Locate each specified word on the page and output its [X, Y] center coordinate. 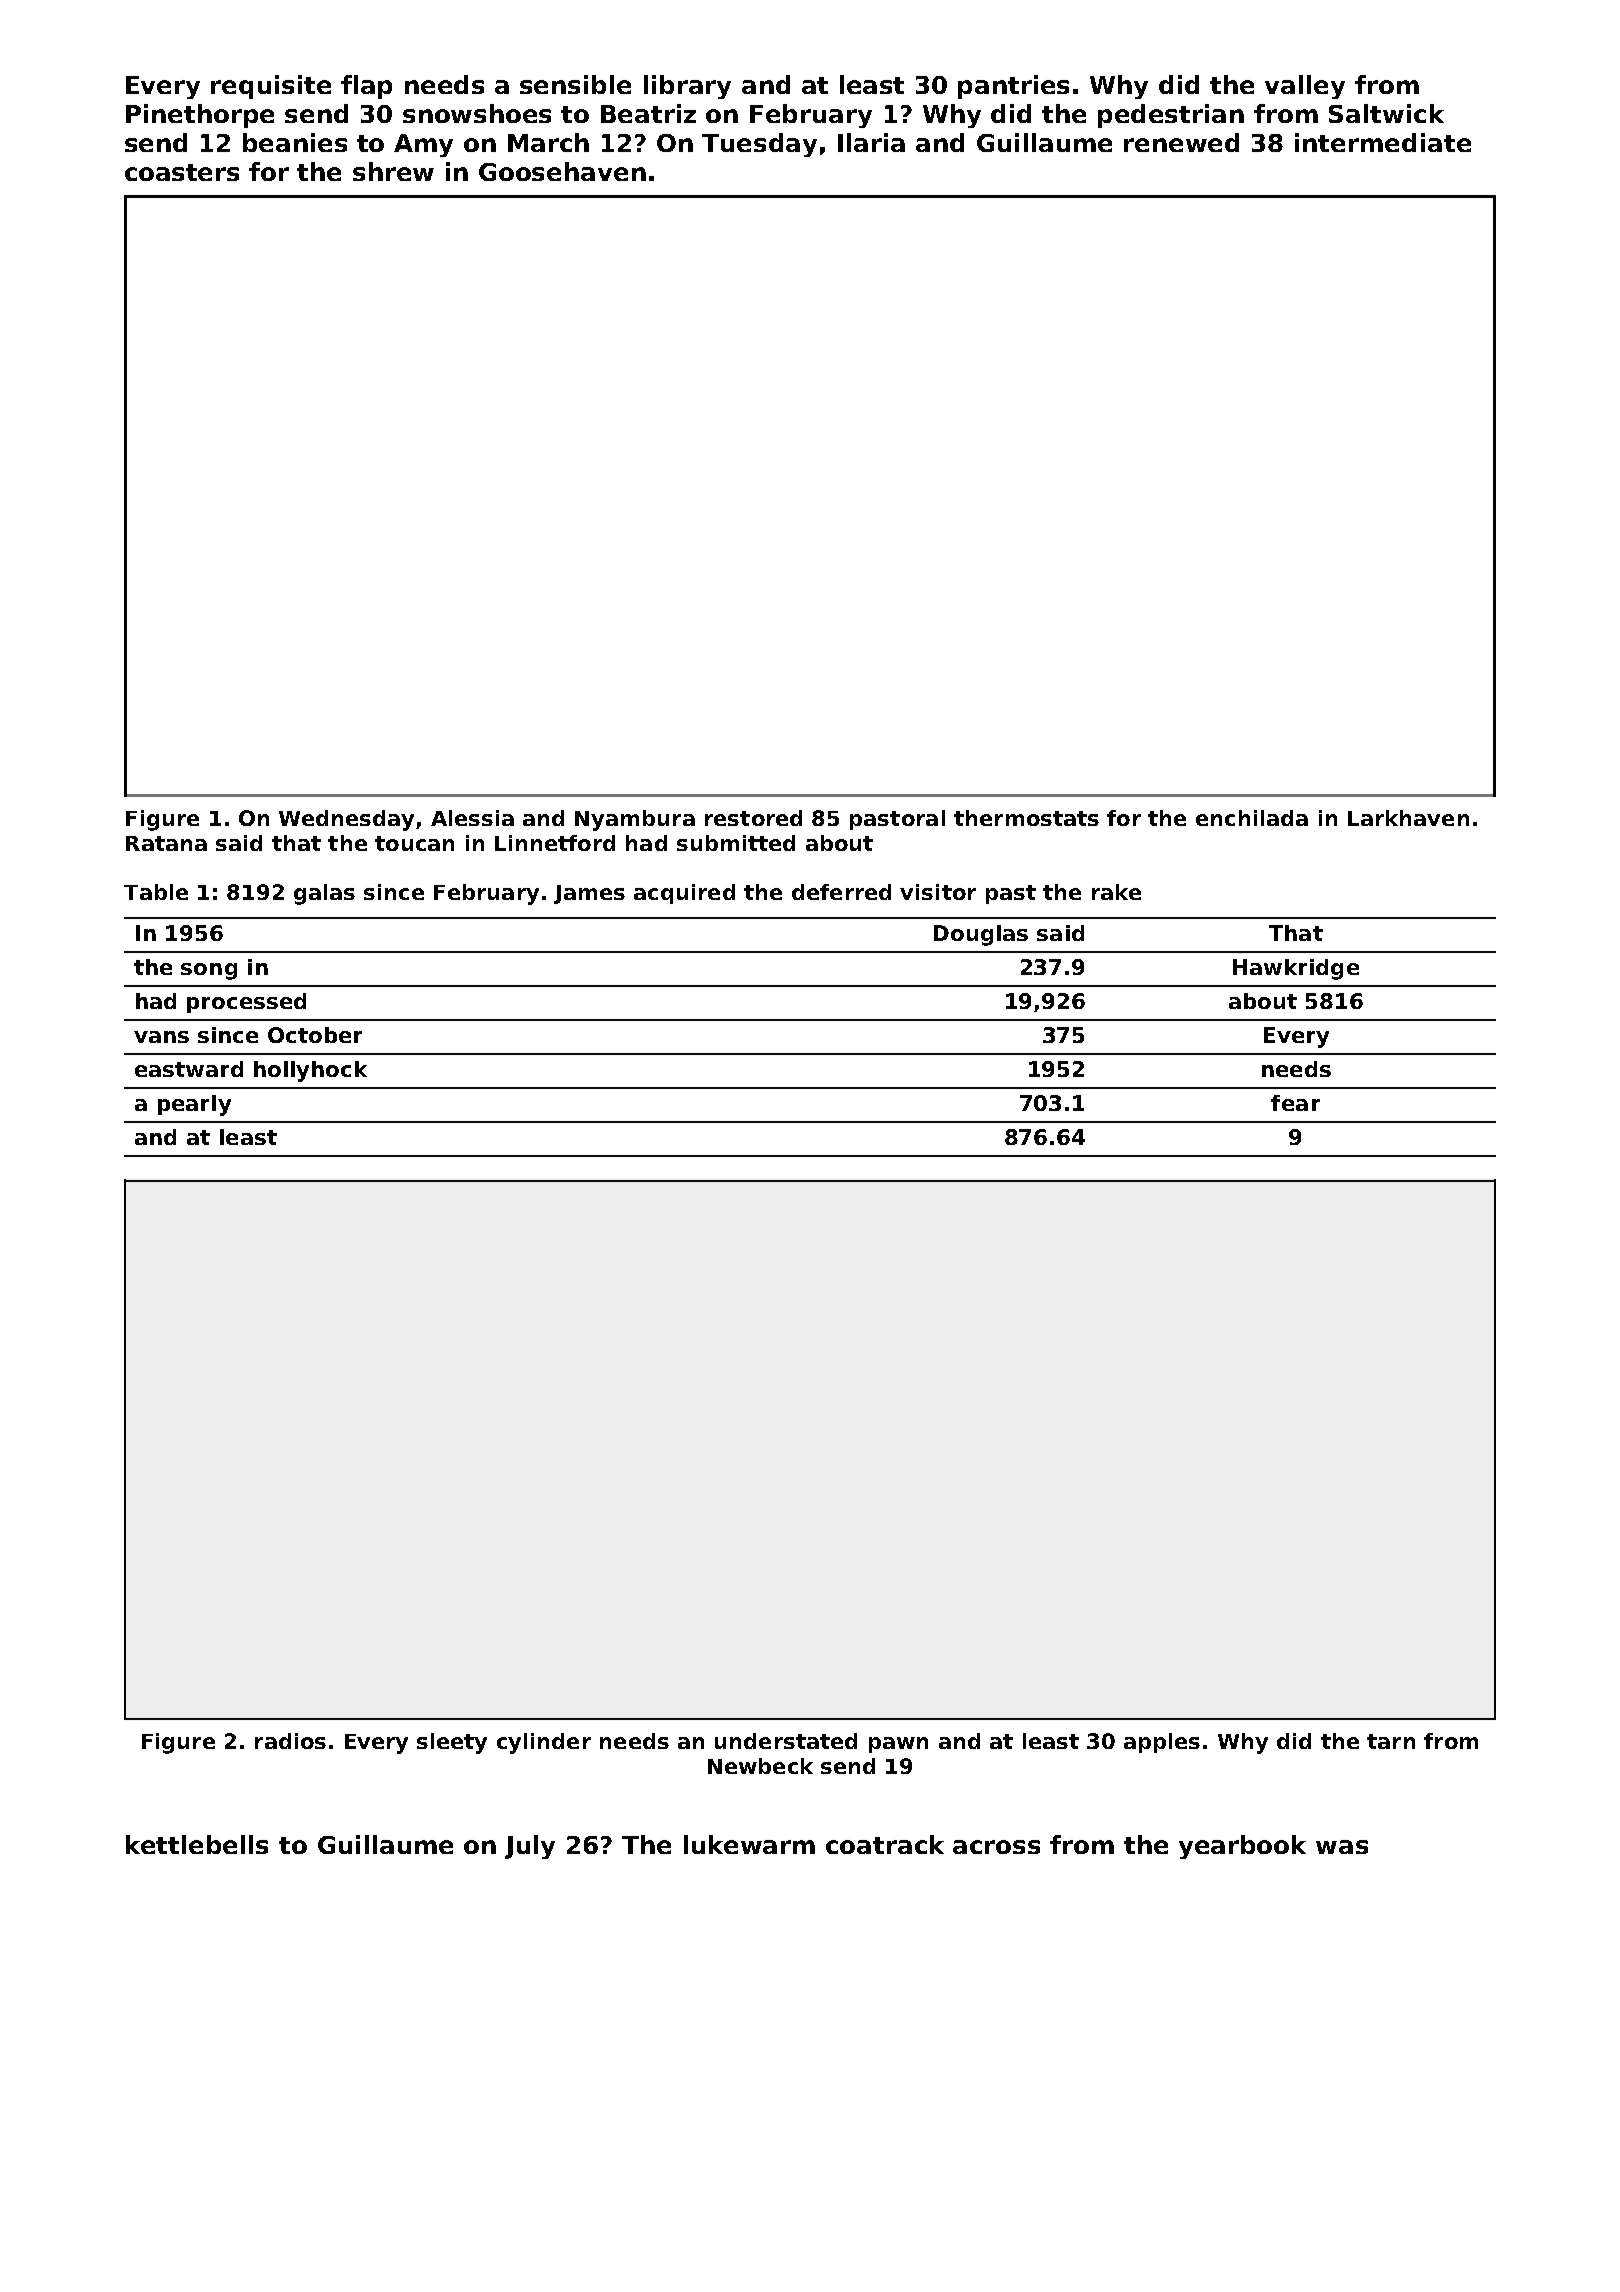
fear [1295, 1103]
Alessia [472, 818]
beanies [295, 142]
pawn [898, 1745]
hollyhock [310, 1071]
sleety [452, 1743]
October [315, 1035]
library [687, 87]
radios [290, 1741]
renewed [1181, 142]
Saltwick [1386, 113]
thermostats [1026, 818]
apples [1162, 1743]
